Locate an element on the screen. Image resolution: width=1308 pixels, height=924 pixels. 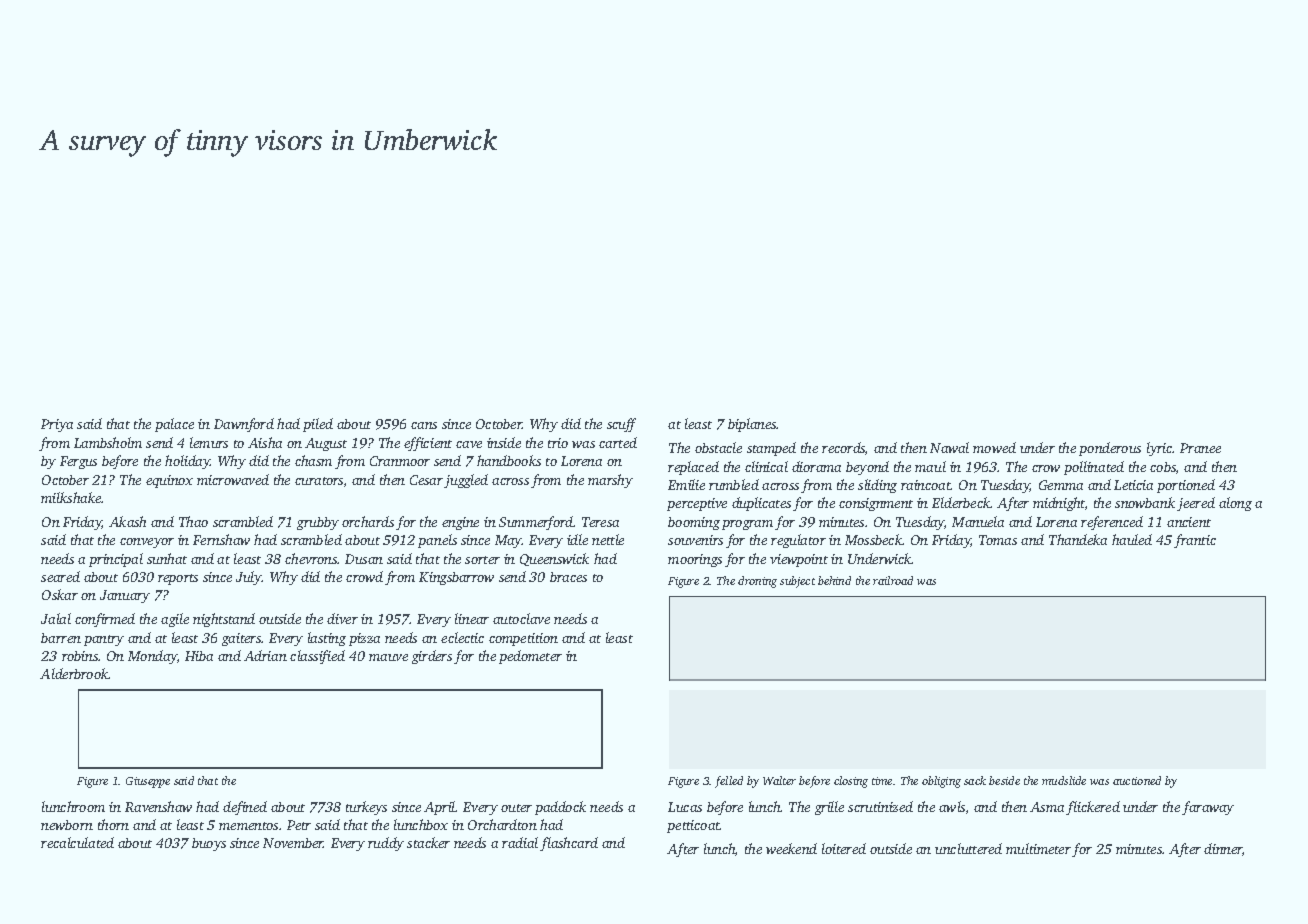
mowed is located at coordinates (994, 447).
